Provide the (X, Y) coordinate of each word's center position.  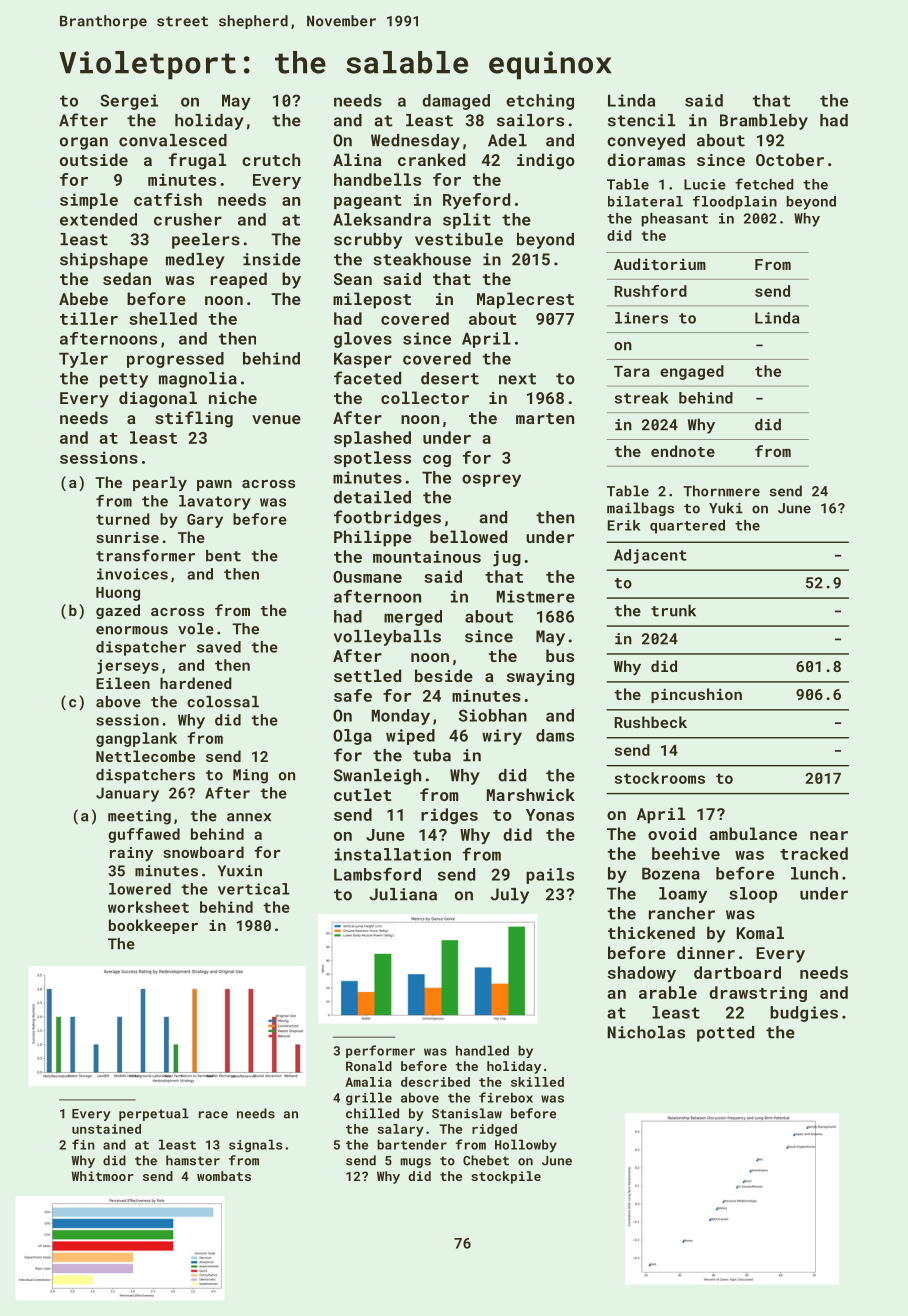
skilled (537, 1082)
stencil (641, 120)
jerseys (128, 666)
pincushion (696, 695)
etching (540, 102)
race (213, 1115)
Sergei (129, 102)
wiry (502, 737)
